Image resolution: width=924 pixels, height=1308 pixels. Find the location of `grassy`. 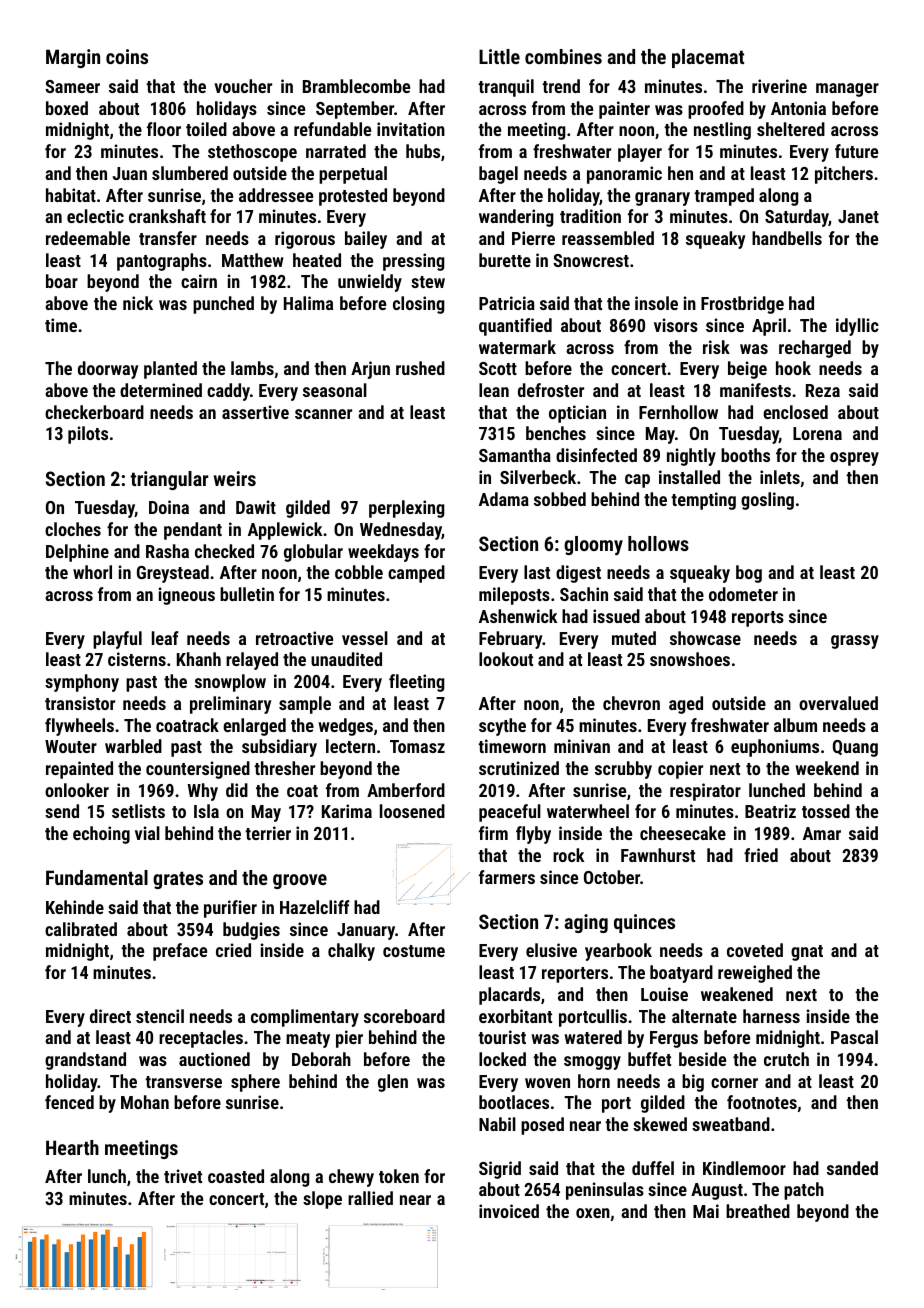

grassy is located at coordinates (855, 642).
